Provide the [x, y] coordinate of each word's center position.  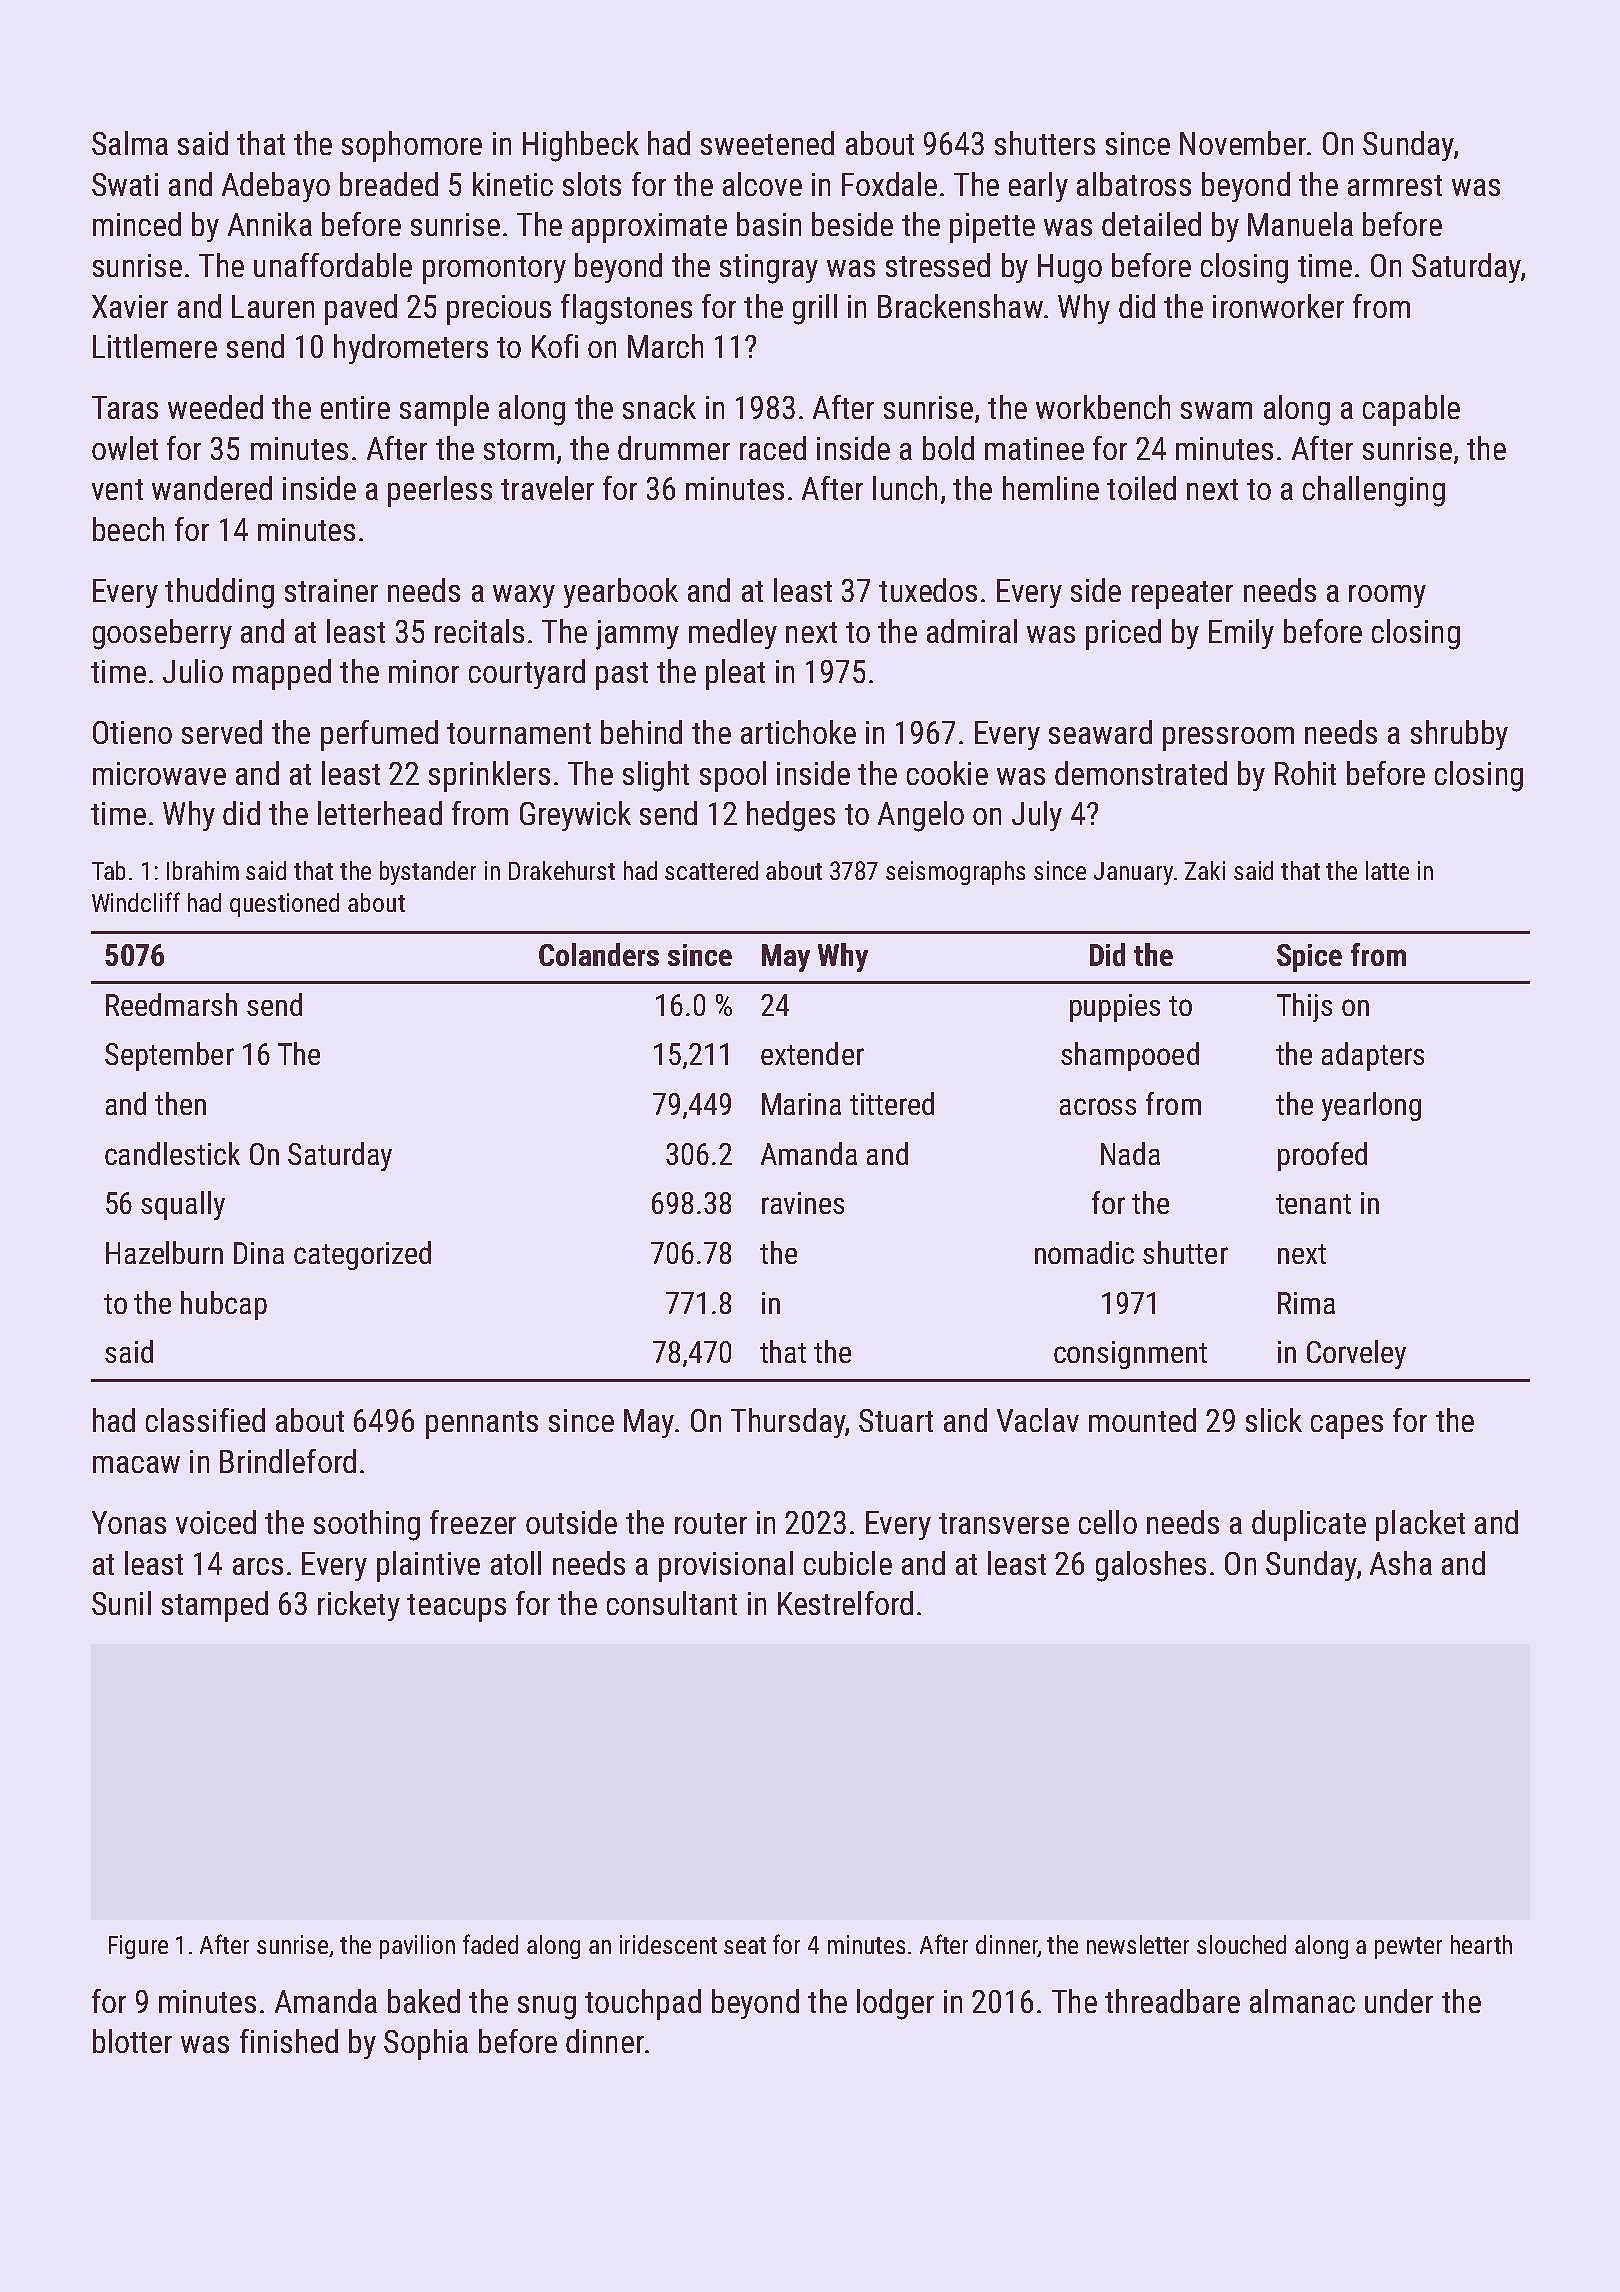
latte [1387, 870]
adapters [1373, 1056]
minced [137, 224]
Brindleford [288, 1461]
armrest [1395, 185]
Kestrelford [845, 1603]
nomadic [1084, 1252]
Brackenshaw [960, 306]
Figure [138, 1947]
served [222, 732]
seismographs [955, 873]
